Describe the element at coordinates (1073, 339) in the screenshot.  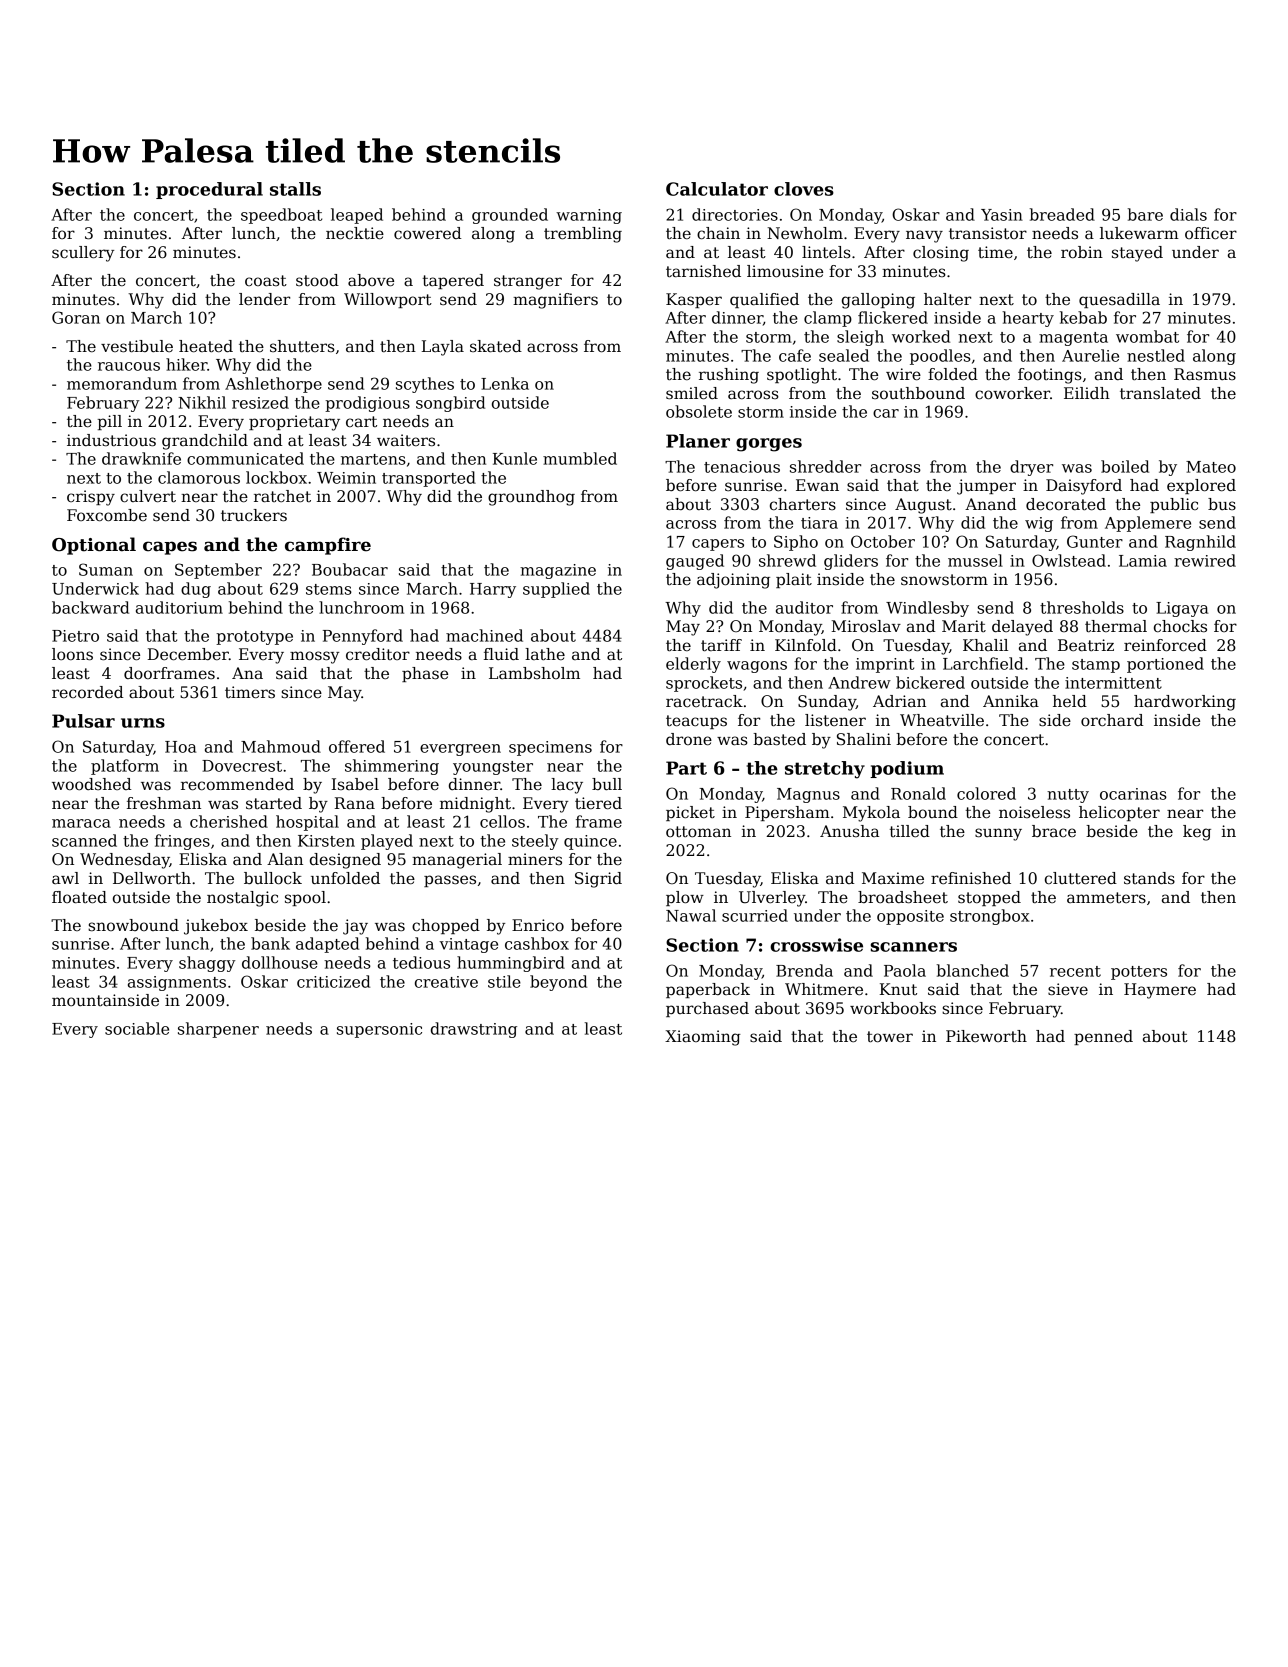
I see `magenta` at that location.
